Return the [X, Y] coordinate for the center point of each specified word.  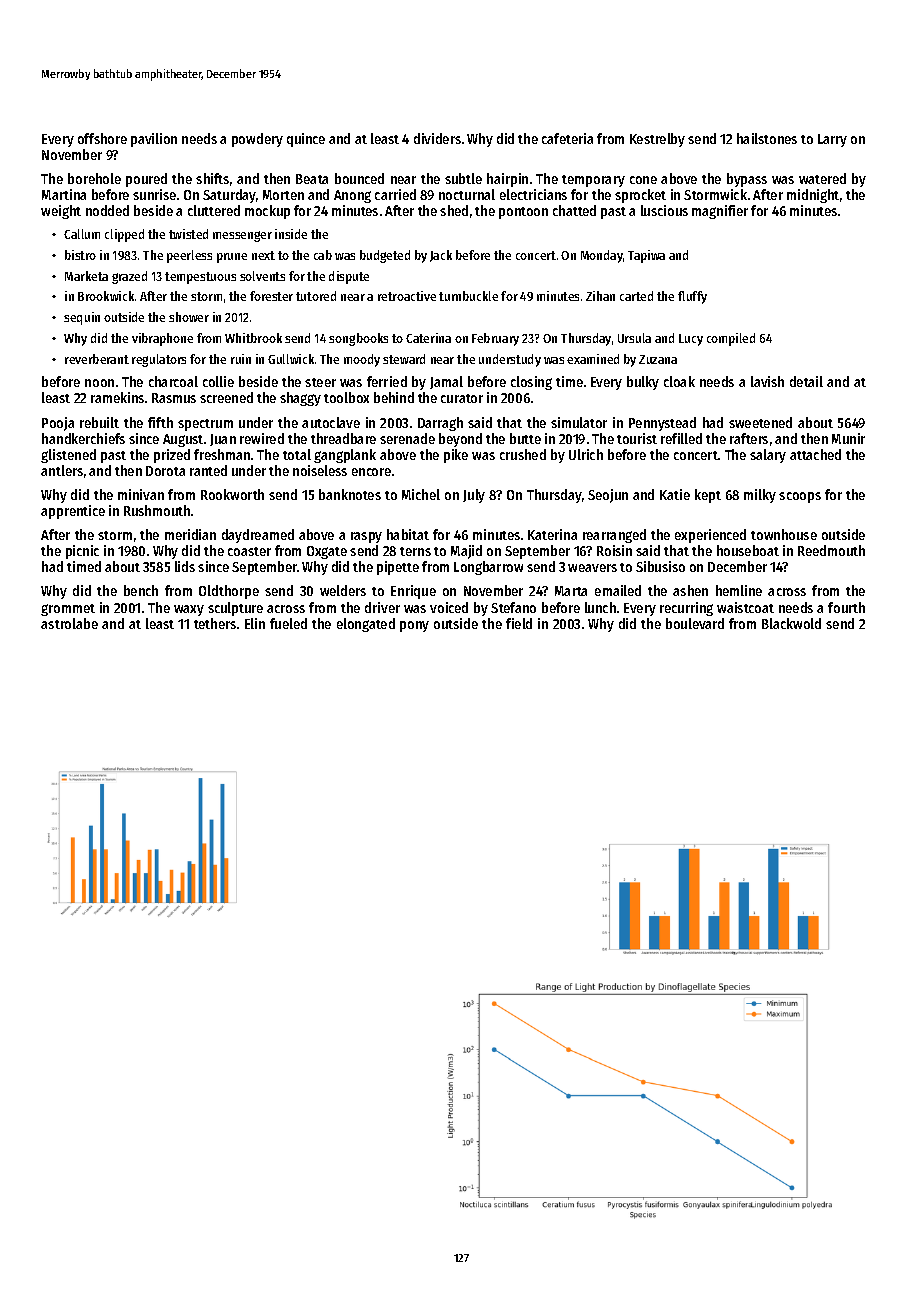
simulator [579, 422]
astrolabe [69, 623]
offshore [102, 138]
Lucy [691, 340]
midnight [813, 196]
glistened [68, 456]
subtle [463, 178]
